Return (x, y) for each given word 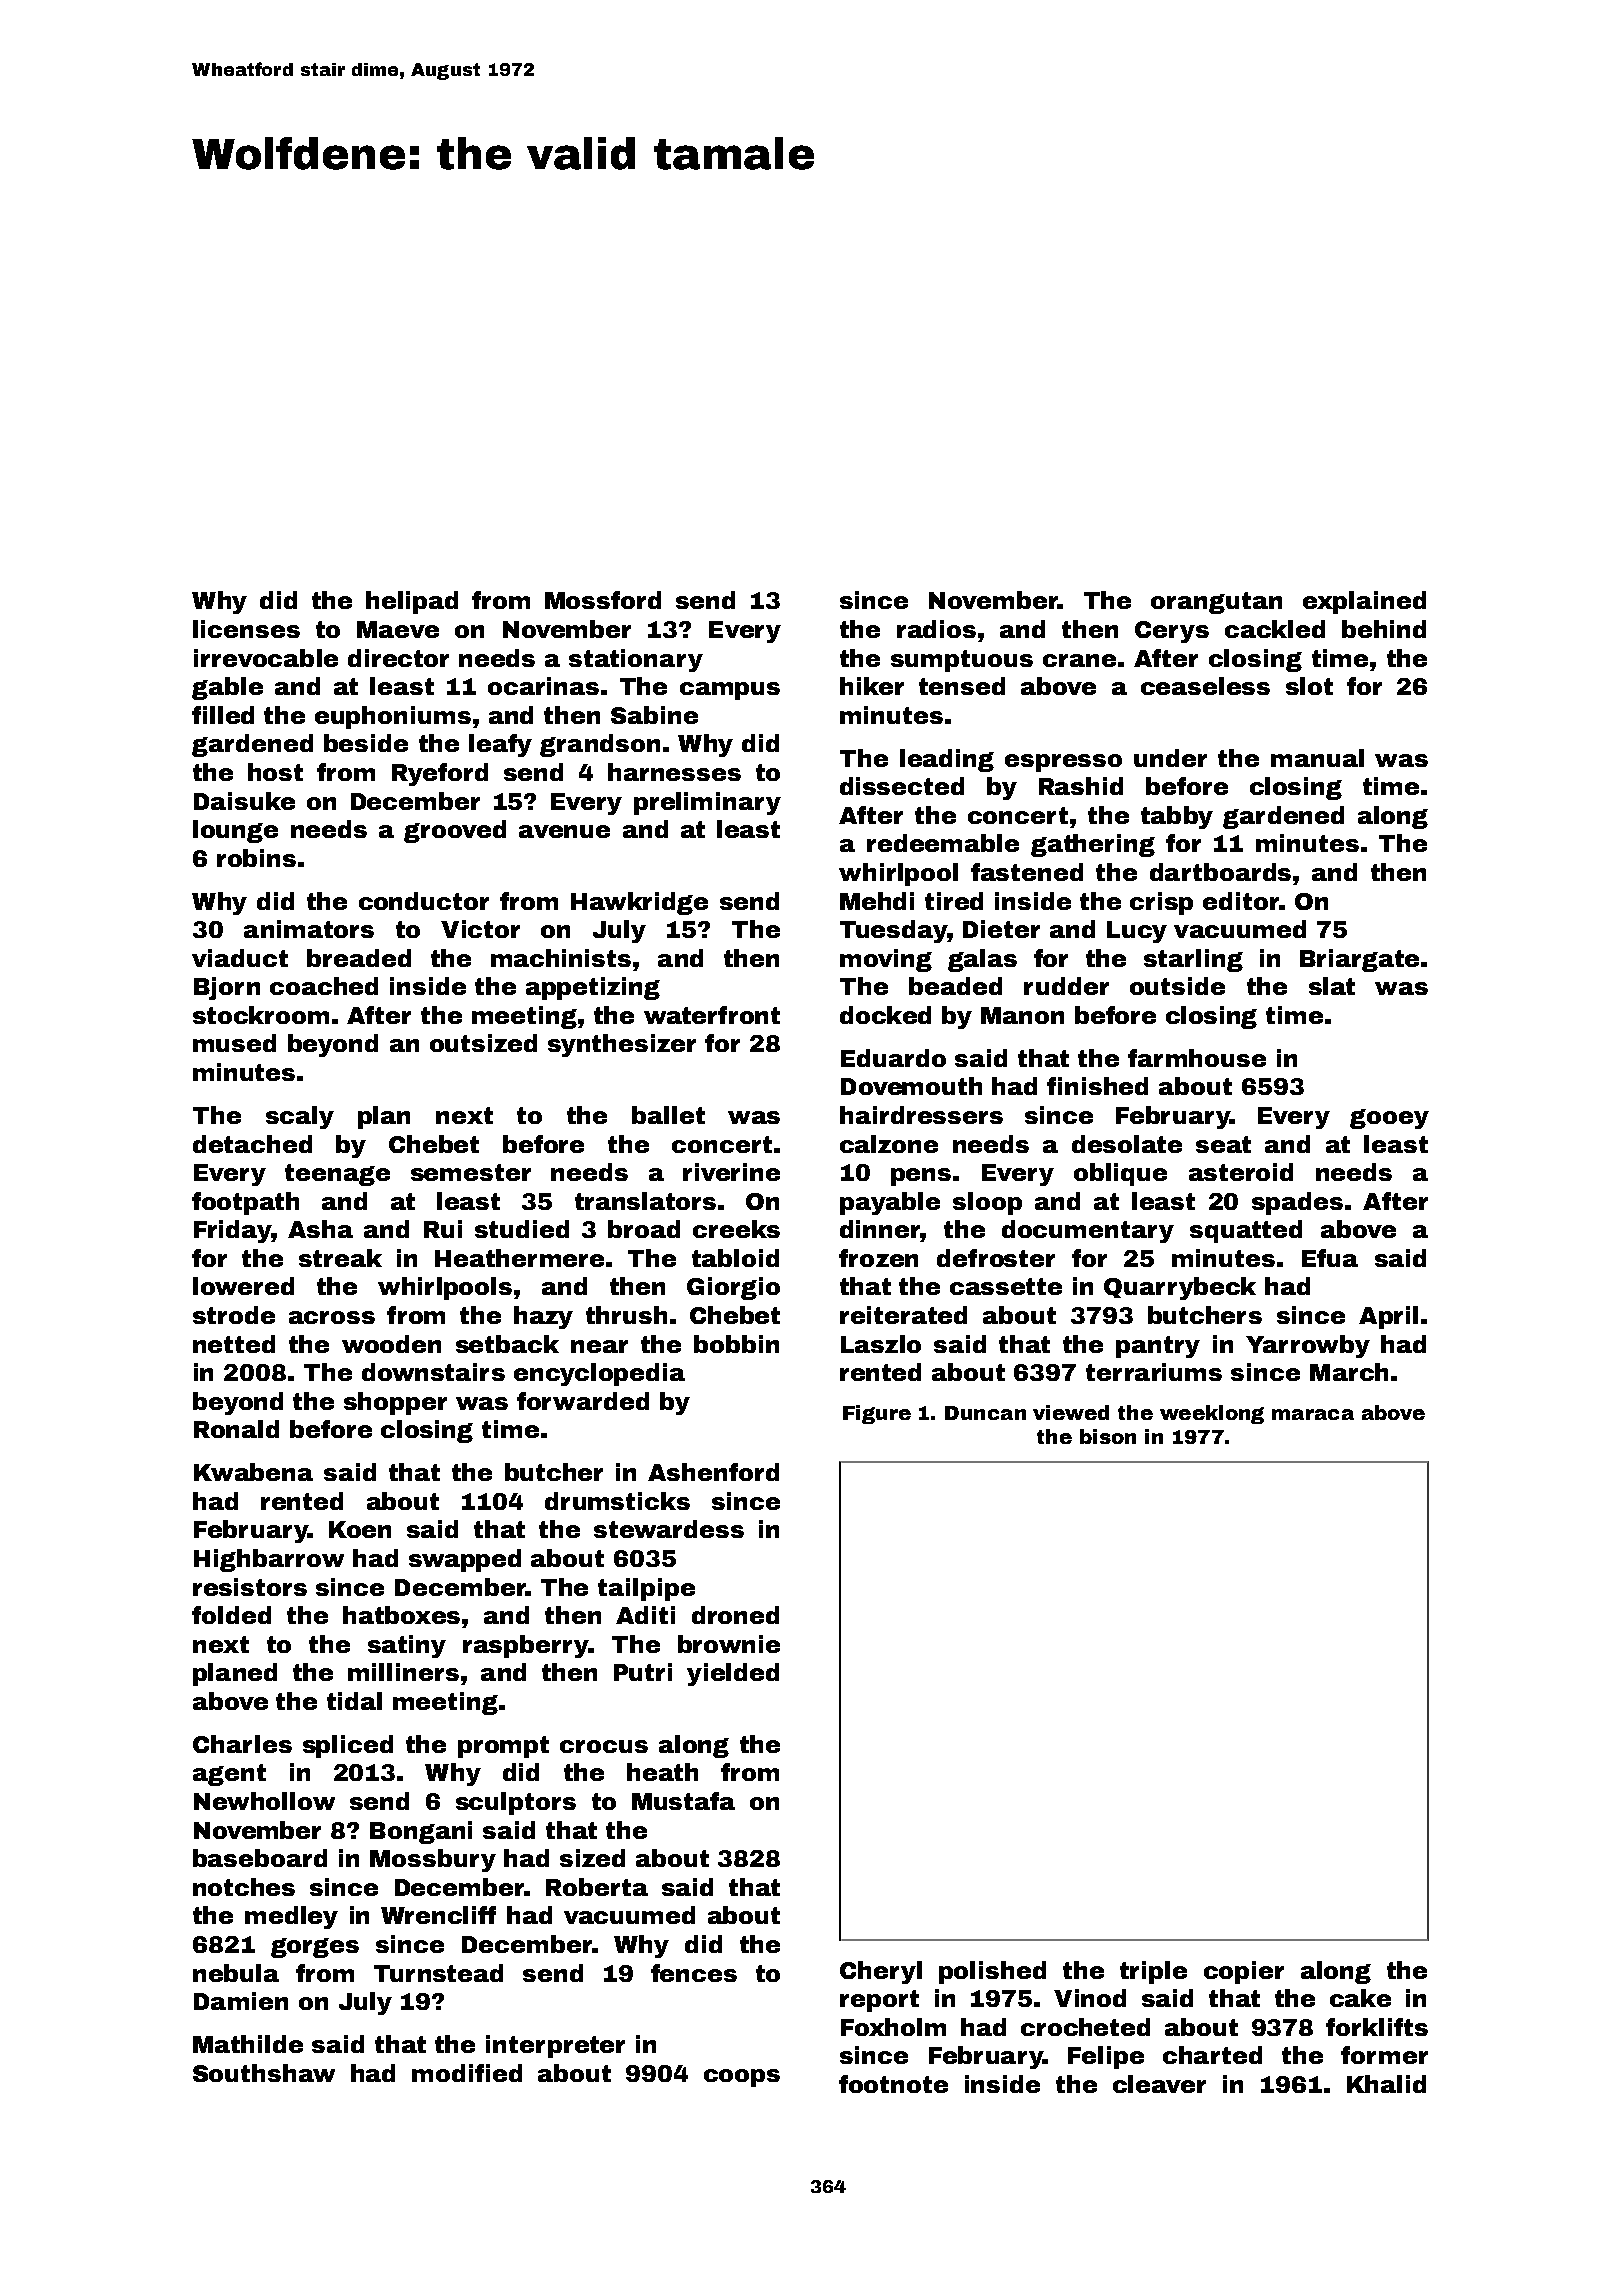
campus (730, 691)
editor (1241, 901)
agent (229, 1775)
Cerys (1172, 632)
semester (471, 1172)
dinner (880, 1229)
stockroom (261, 1015)
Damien (241, 2001)
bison (1108, 1436)
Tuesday (894, 931)
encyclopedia (599, 1374)
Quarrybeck (1180, 1288)
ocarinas (543, 686)
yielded (733, 1674)
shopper (395, 1403)
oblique (1120, 1174)
